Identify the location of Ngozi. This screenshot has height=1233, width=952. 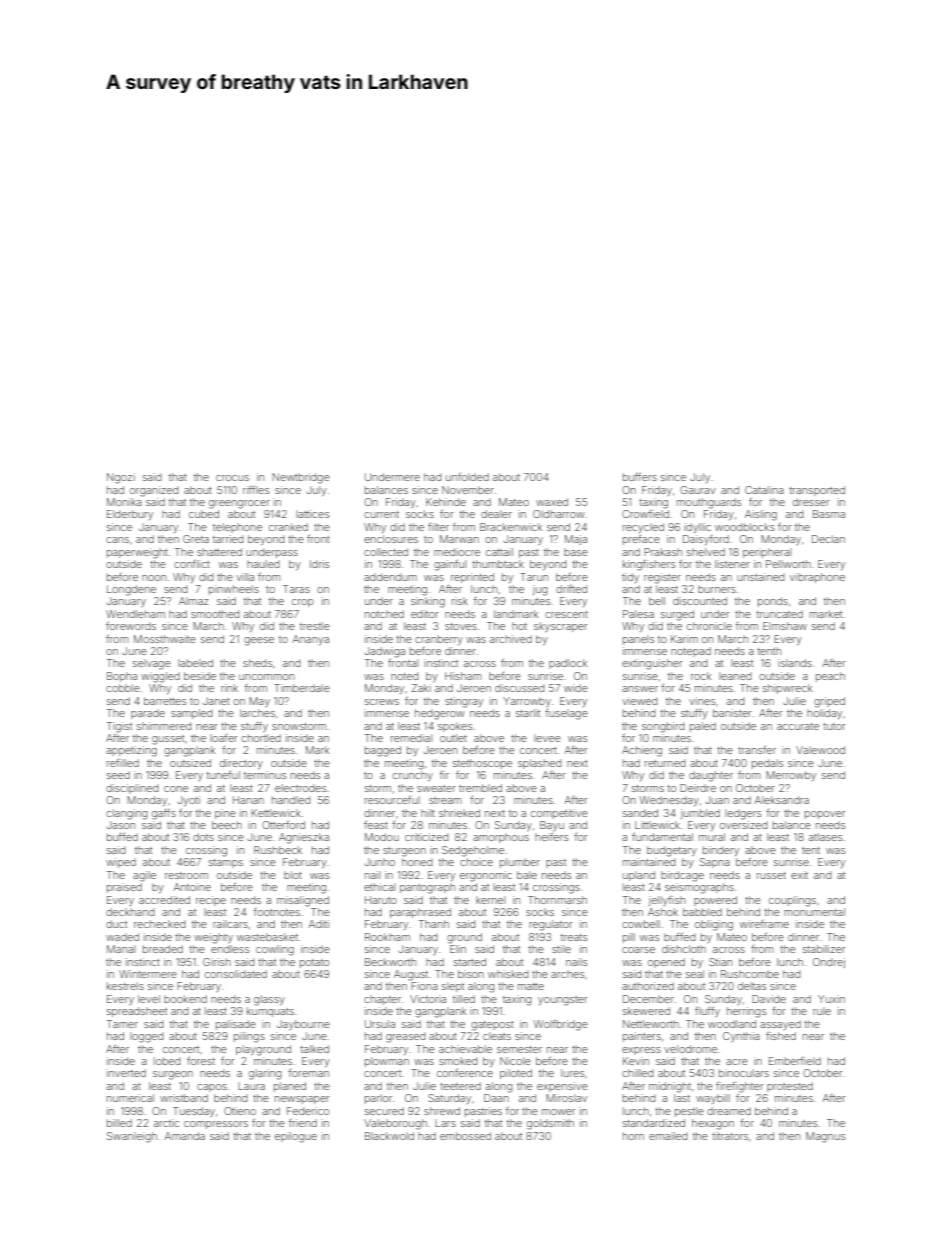
(121, 478).
